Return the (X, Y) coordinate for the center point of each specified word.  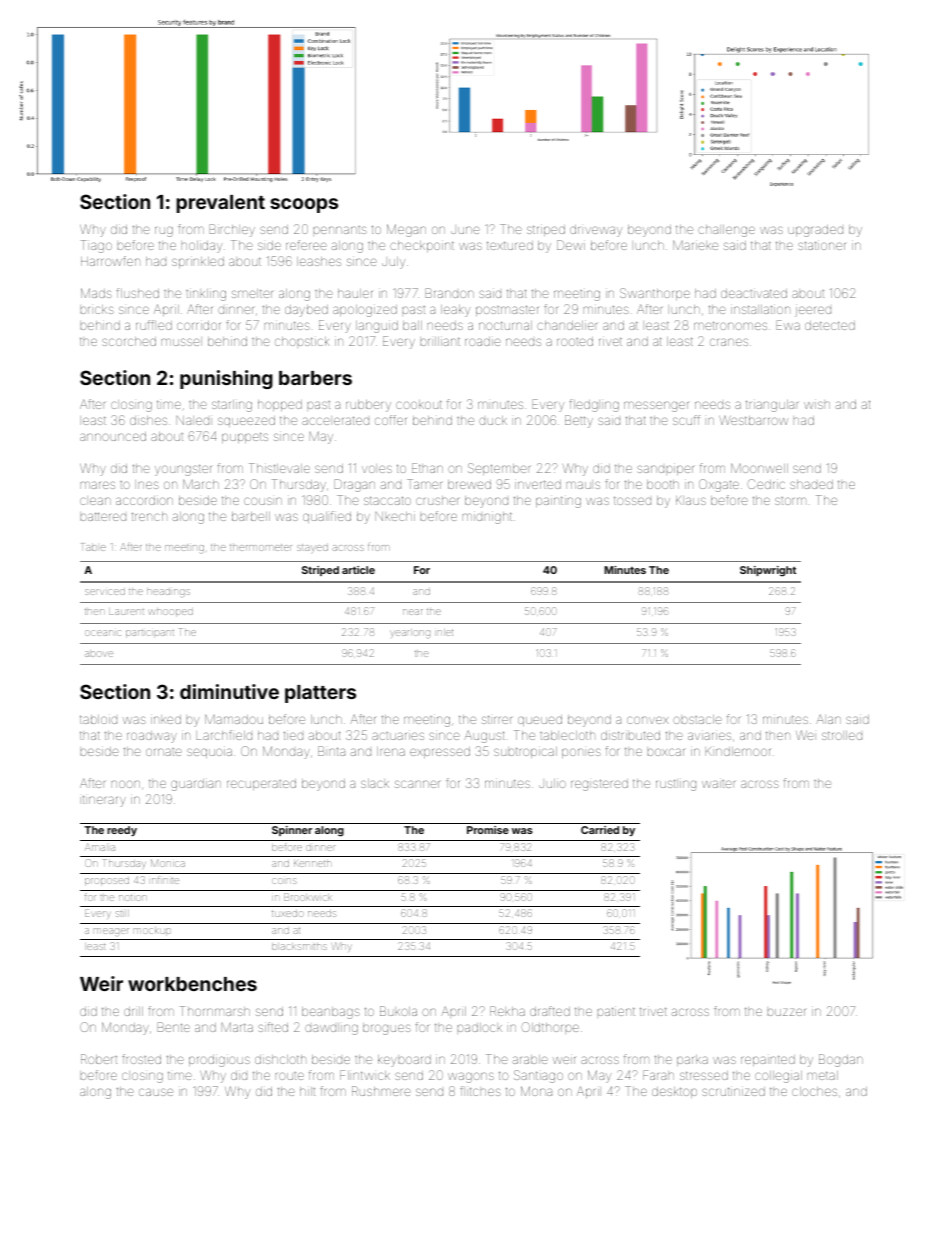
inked (166, 719)
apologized (365, 311)
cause (156, 1092)
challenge (726, 231)
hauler (355, 293)
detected (830, 325)
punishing (226, 379)
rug (164, 231)
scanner (417, 784)
